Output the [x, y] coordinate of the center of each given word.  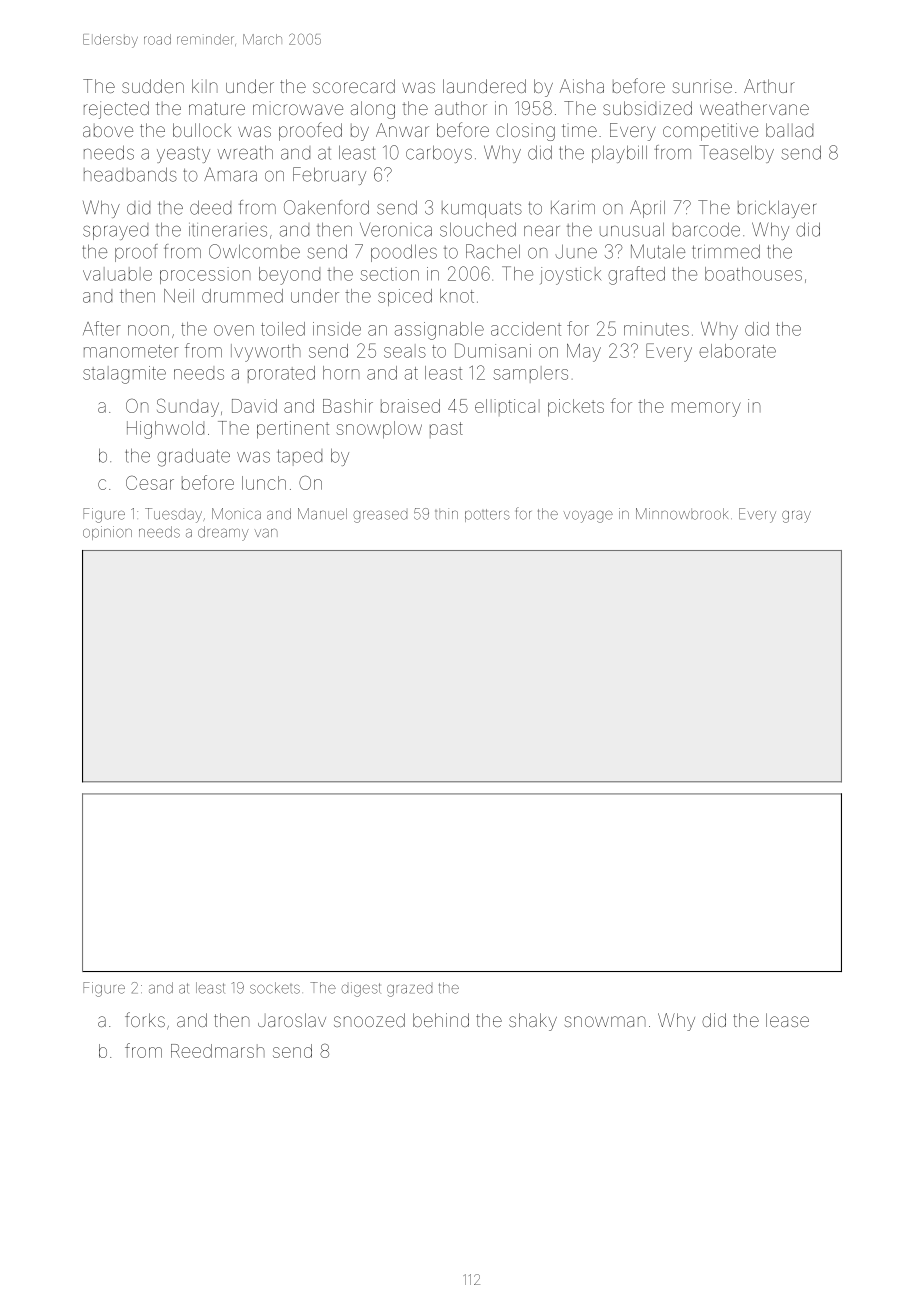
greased [380, 516]
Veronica [396, 230]
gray [796, 516]
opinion [107, 533]
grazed [409, 991]
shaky [533, 1022]
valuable [117, 274]
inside [337, 329]
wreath [245, 152]
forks [145, 1019]
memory [706, 409]
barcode [706, 229]
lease [787, 1020]
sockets [275, 988]
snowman [605, 1021]
